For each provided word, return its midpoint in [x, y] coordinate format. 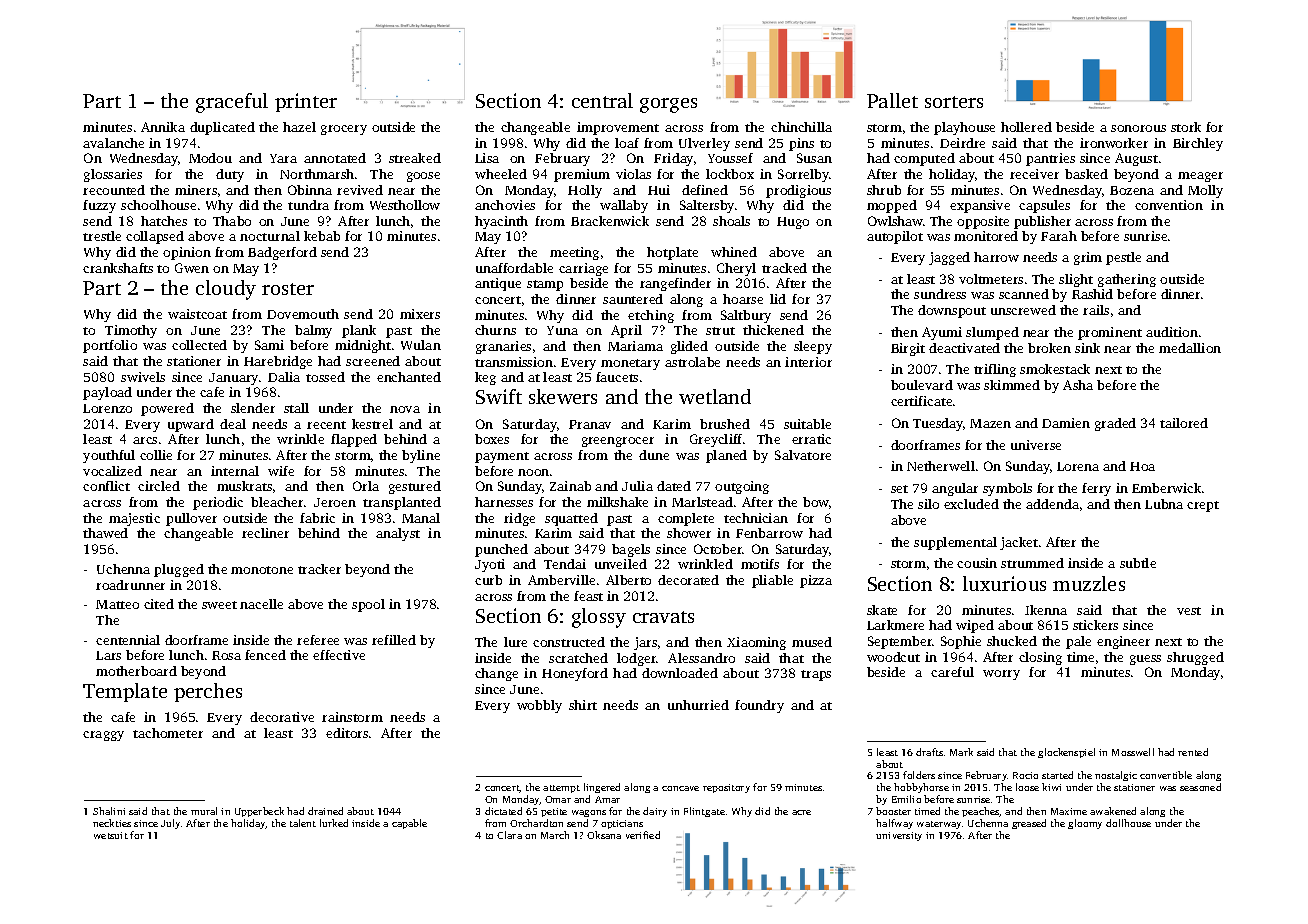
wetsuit [111, 835]
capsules [1044, 206]
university [899, 836]
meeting [574, 253]
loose [1027, 787]
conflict [106, 486]
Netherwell [941, 466]
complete [686, 519]
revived [360, 190]
